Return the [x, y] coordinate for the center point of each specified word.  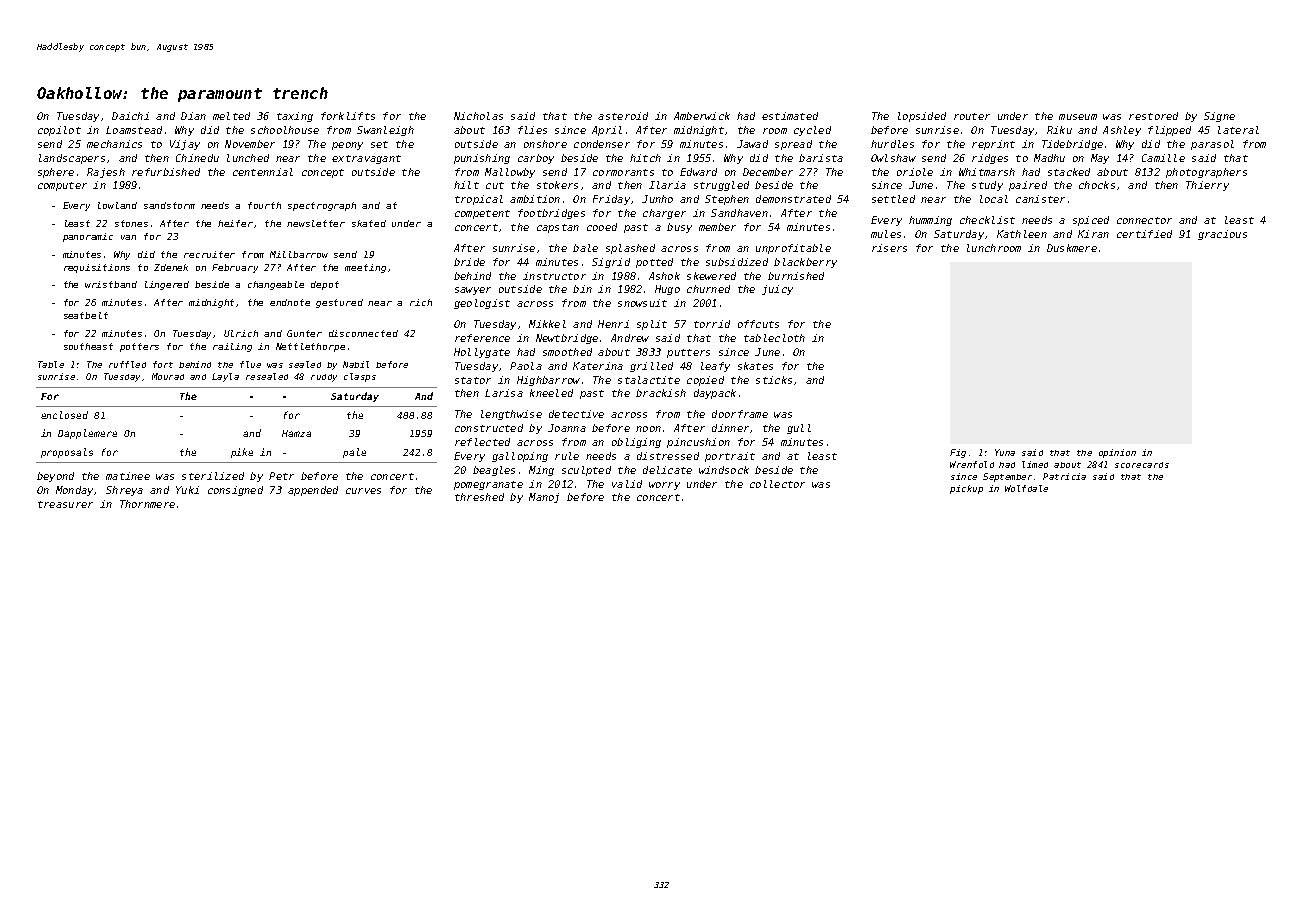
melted [231, 116]
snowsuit [642, 303]
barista [821, 158]
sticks [774, 380]
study [987, 186]
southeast [88, 346]
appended [313, 491]
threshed [479, 497]
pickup [966, 489]
